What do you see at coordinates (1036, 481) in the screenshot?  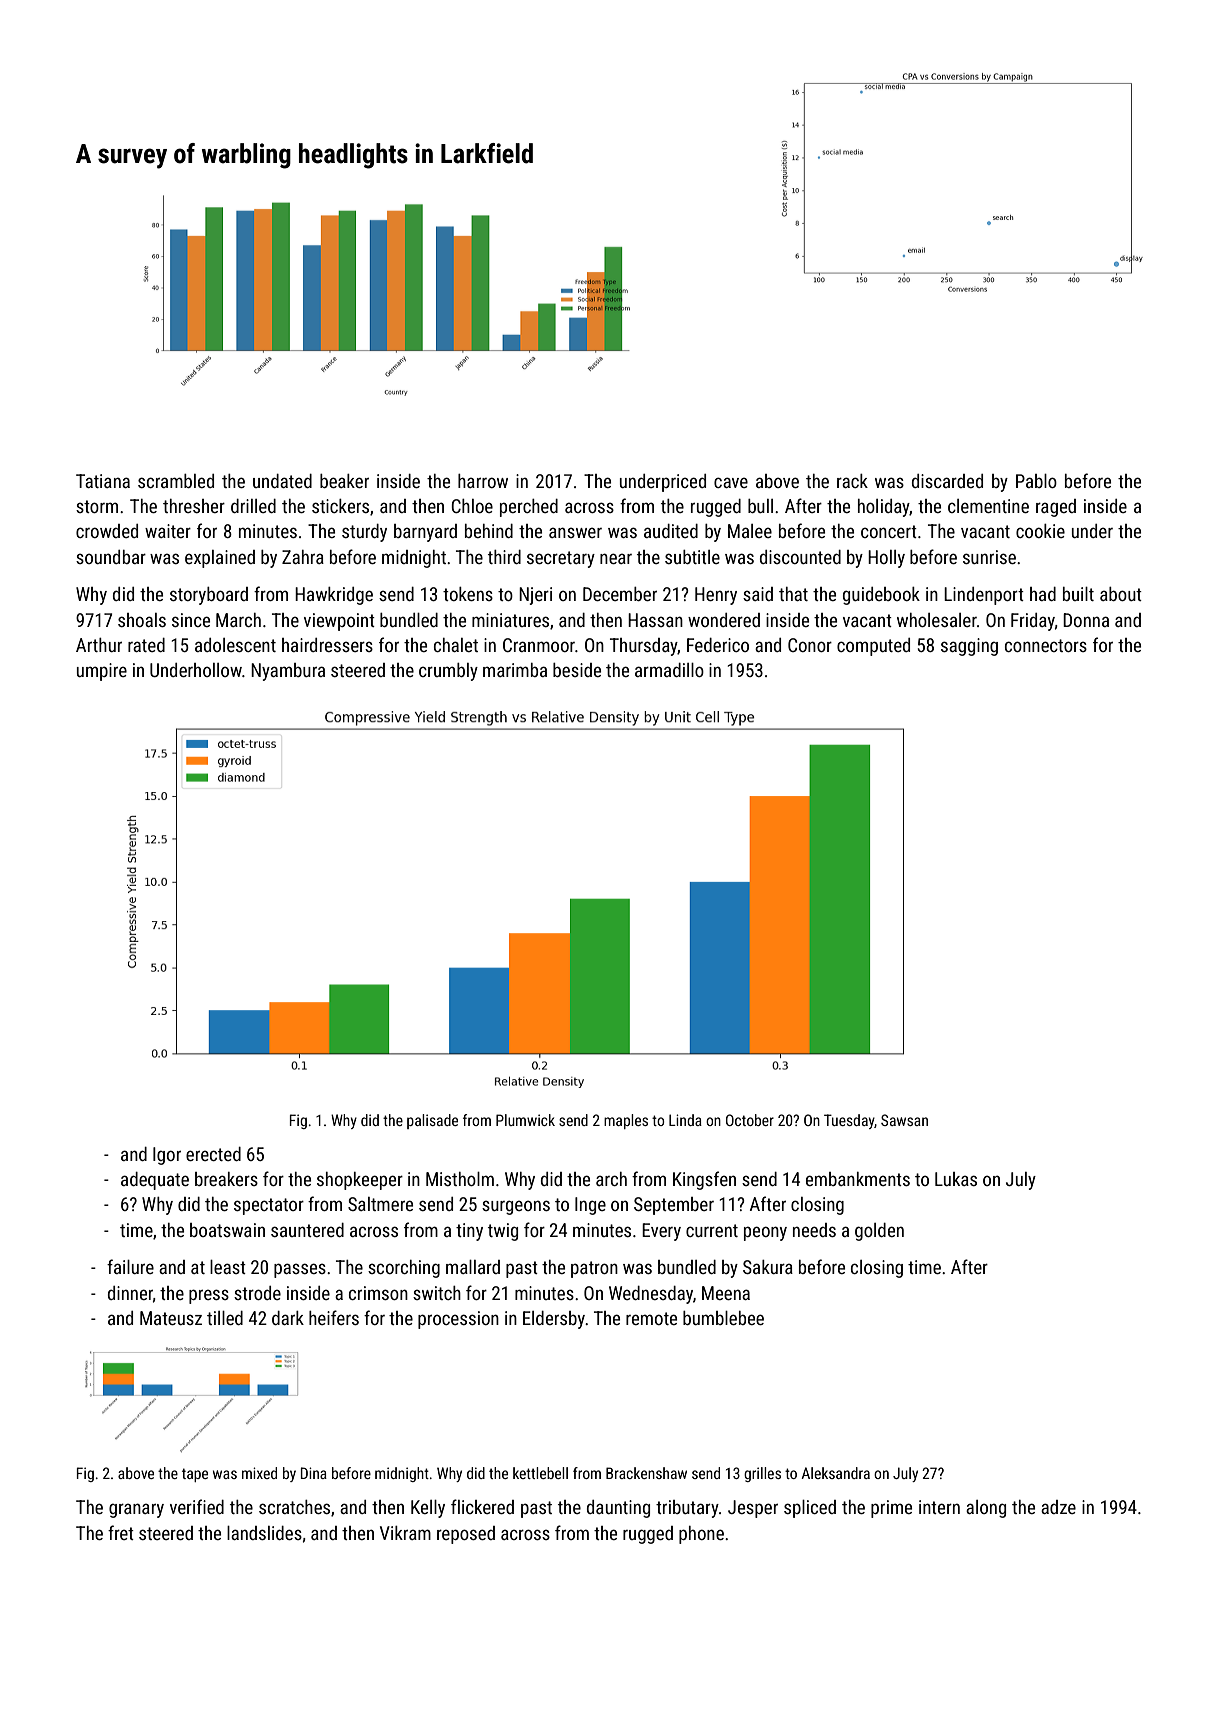 I see `Pablo` at bounding box center [1036, 481].
